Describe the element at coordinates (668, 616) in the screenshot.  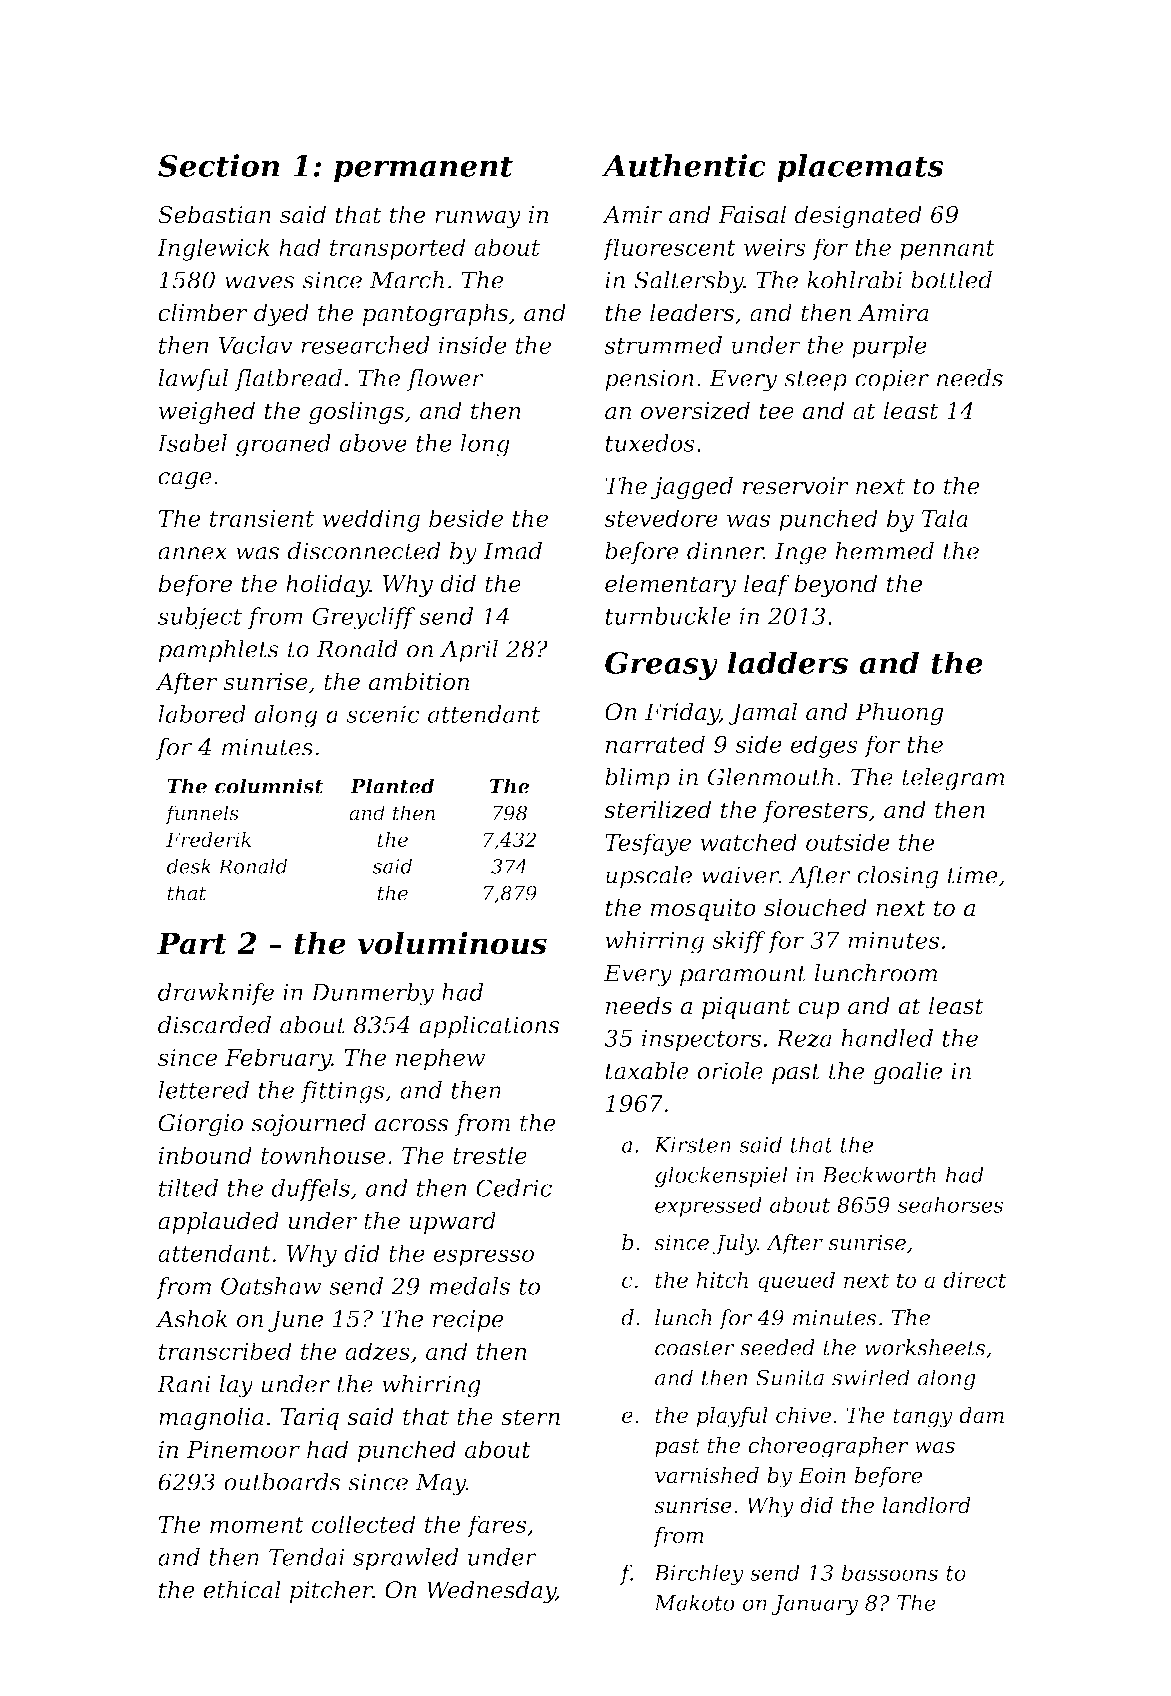
I see `turnbuckle` at that location.
